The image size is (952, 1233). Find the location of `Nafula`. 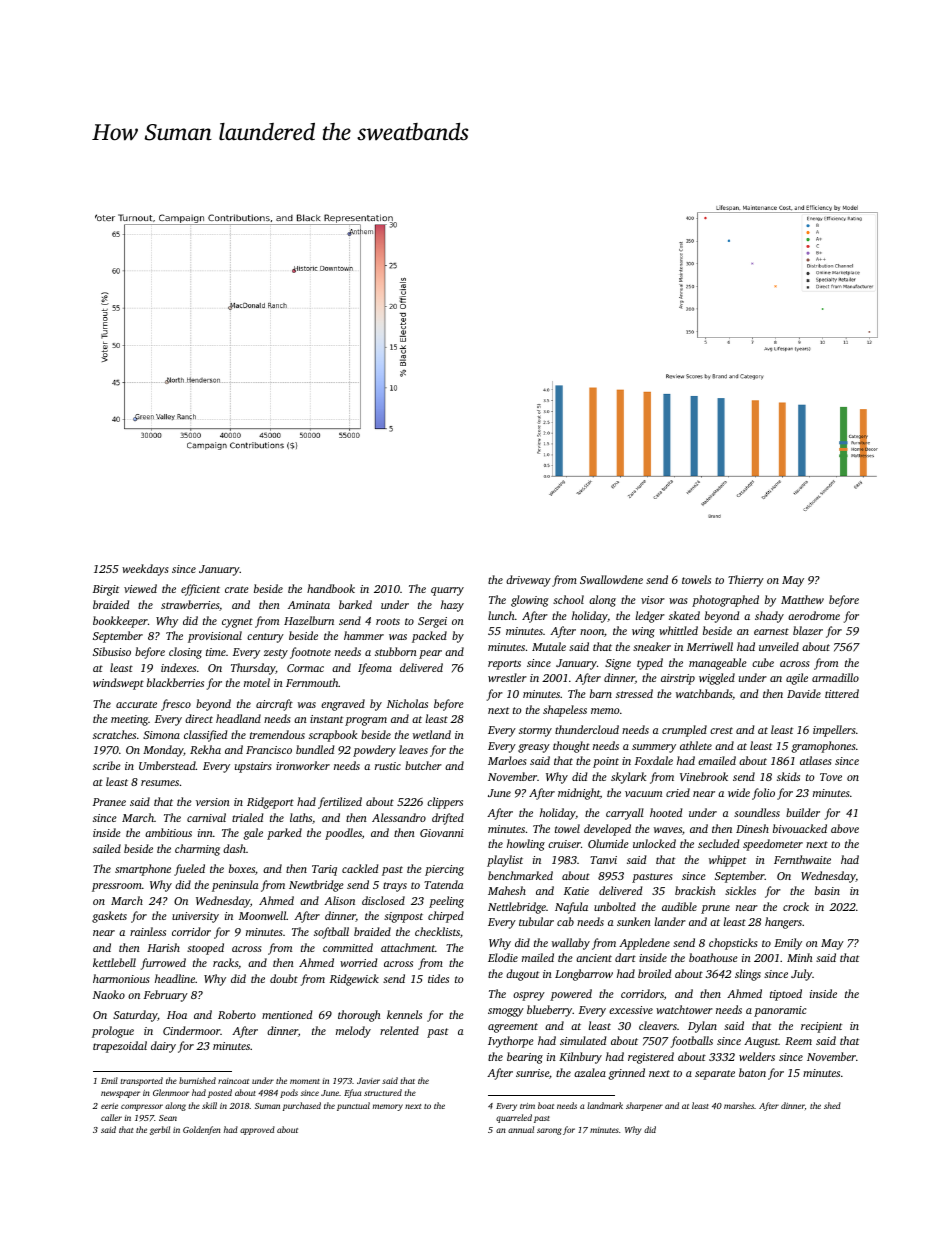

Nafula is located at coordinates (571, 908).
